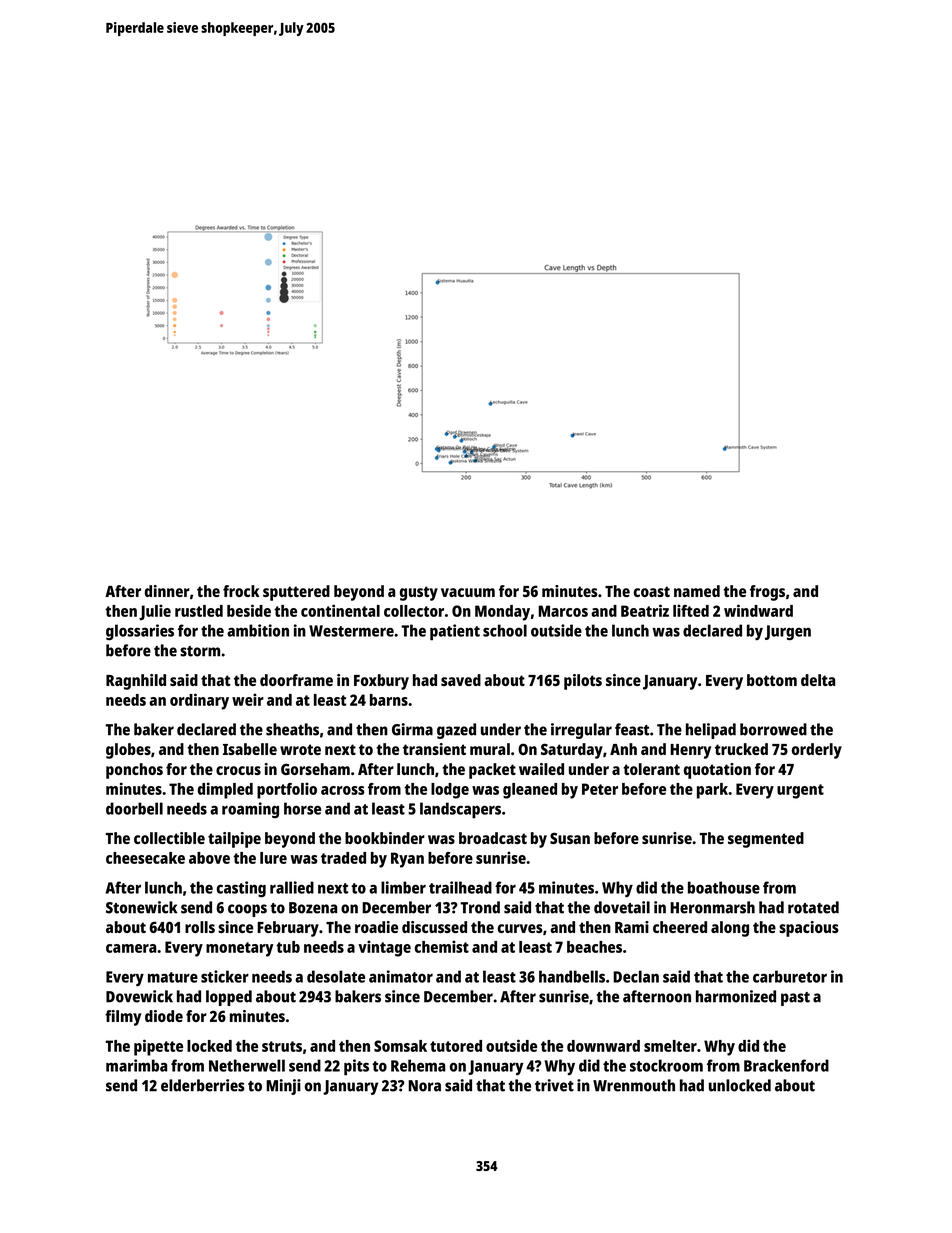  Describe the element at coordinates (136, 682) in the screenshot. I see `Ragnhild` at that location.
